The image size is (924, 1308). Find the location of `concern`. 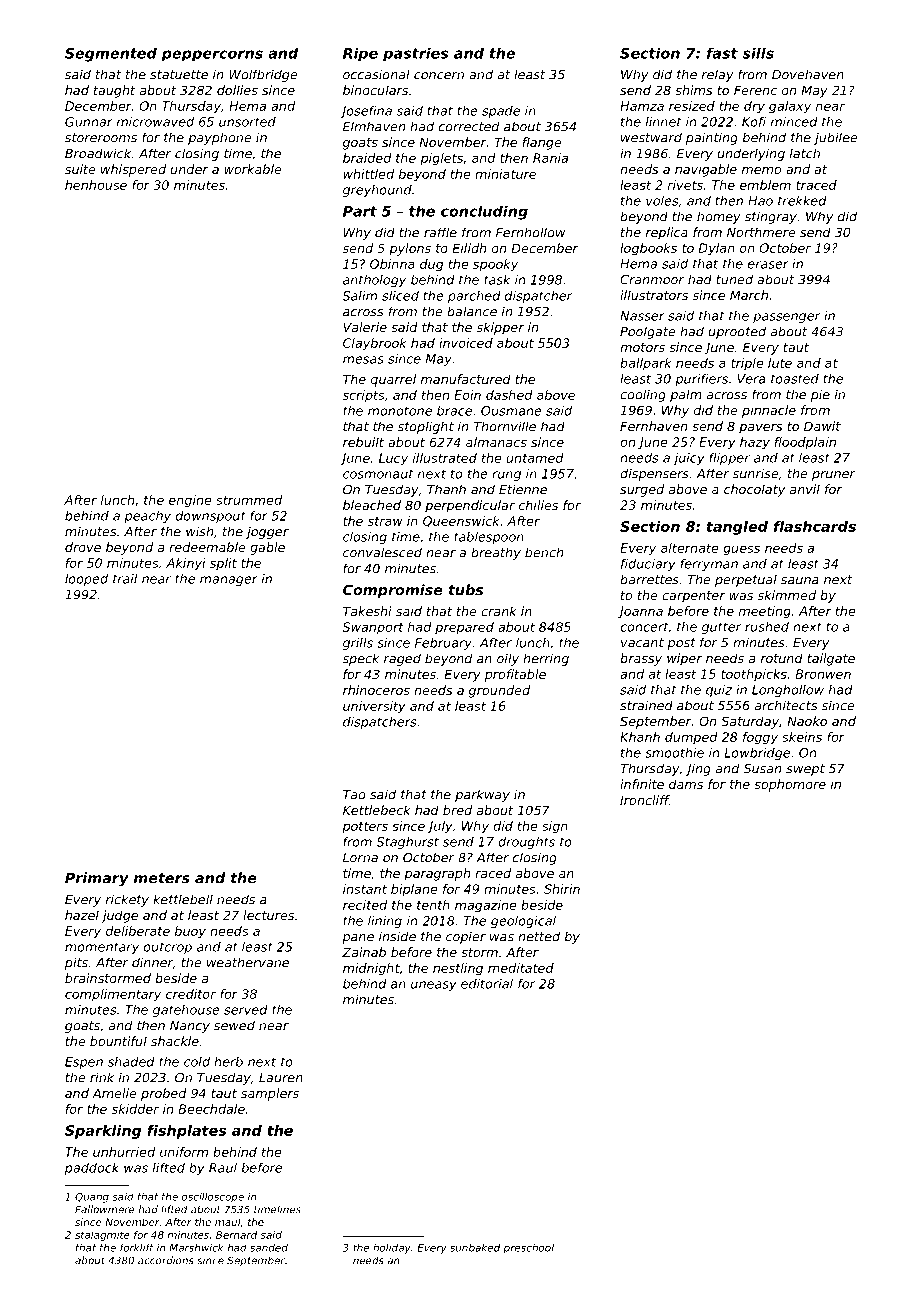

concern is located at coordinates (439, 76).
